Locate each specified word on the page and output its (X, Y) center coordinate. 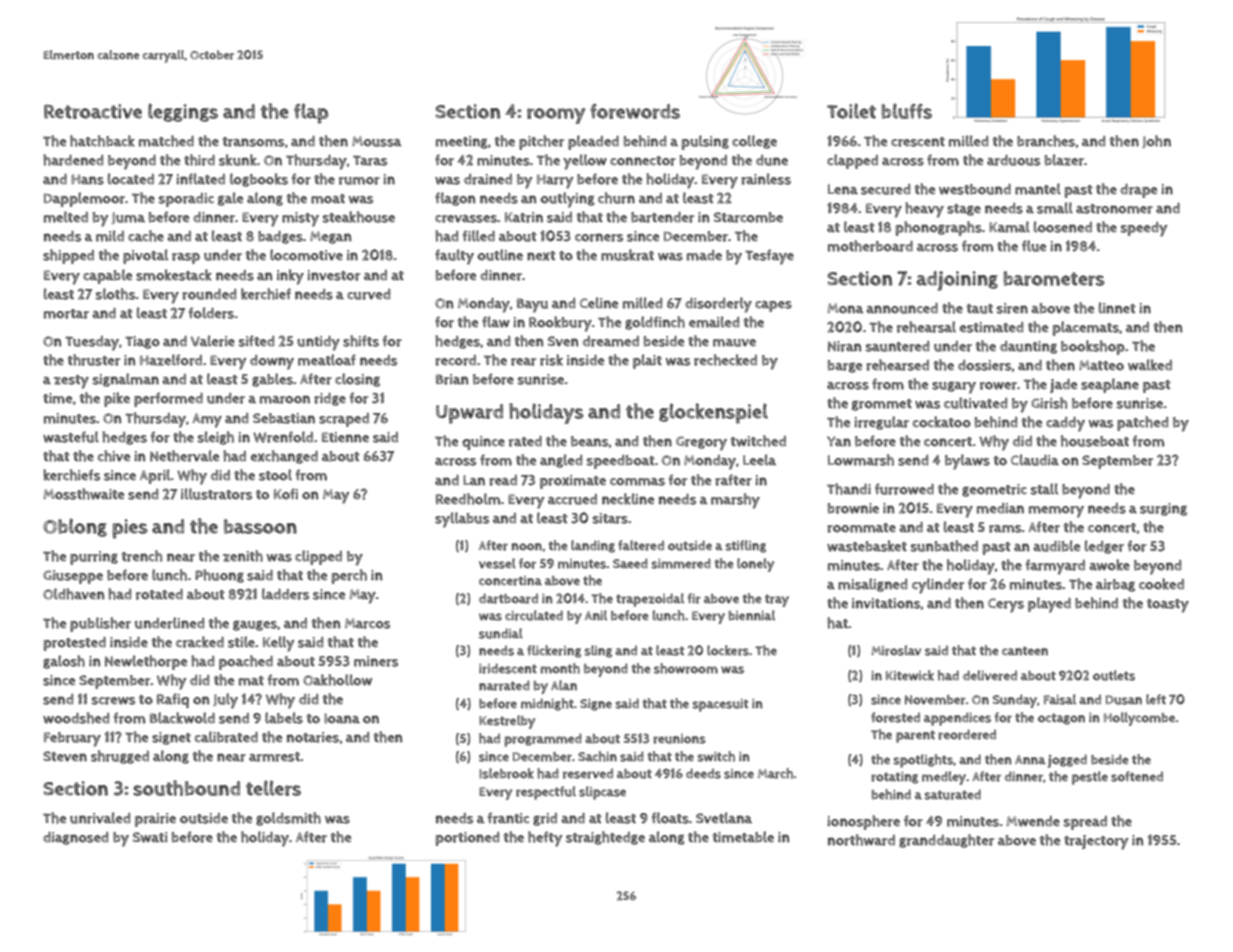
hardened (73, 160)
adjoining (957, 281)
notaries (313, 737)
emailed (714, 322)
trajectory (1096, 842)
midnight (547, 704)
